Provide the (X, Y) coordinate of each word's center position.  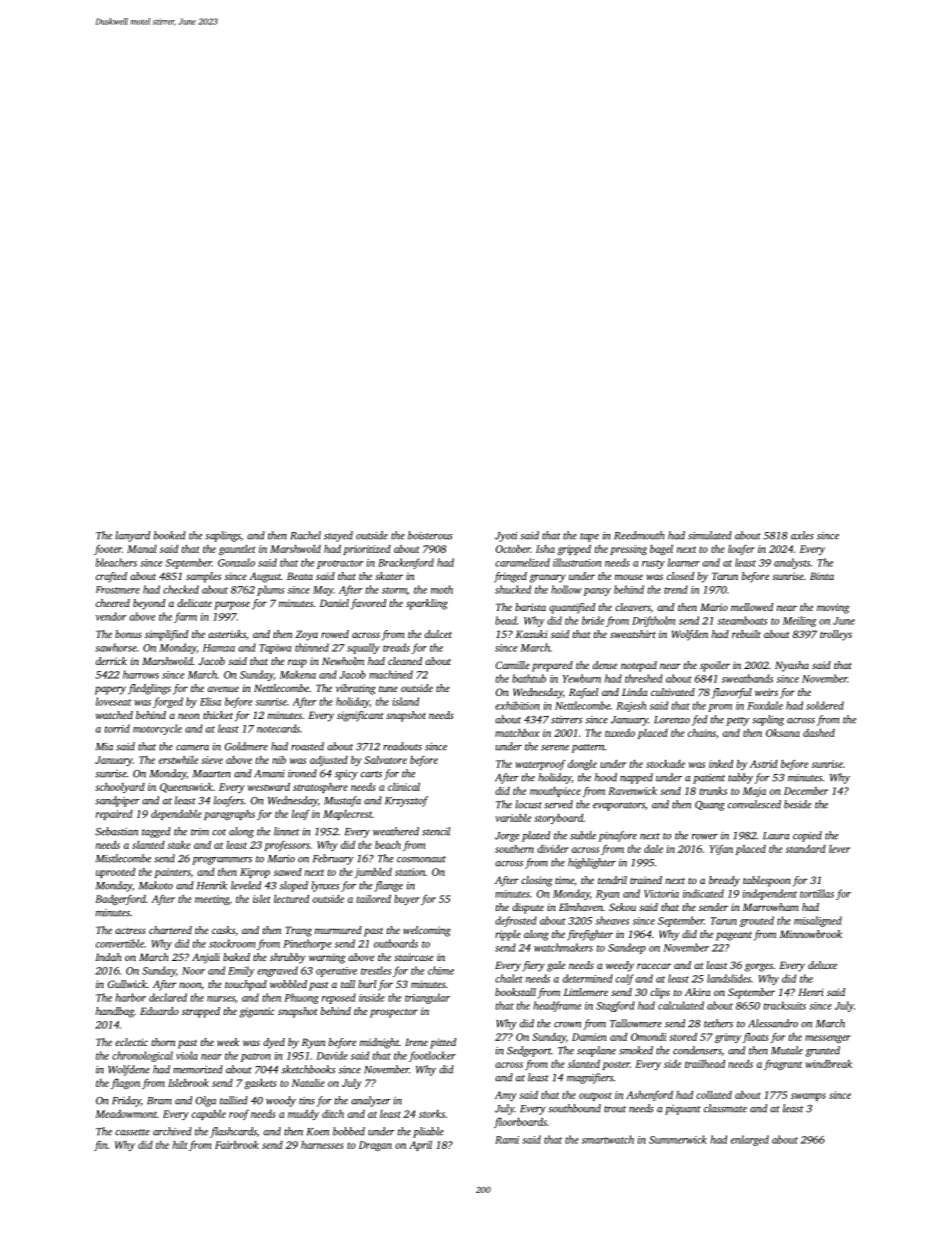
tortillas (817, 893)
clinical (404, 787)
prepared (552, 666)
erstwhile (178, 760)
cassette (132, 1132)
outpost (595, 1096)
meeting (212, 900)
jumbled (373, 873)
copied (807, 836)
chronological (142, 1056)
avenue (223, 689)
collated (714, 1095)
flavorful (732, 693)
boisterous (430, 535)
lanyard (132, 536)
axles (802, 535)
